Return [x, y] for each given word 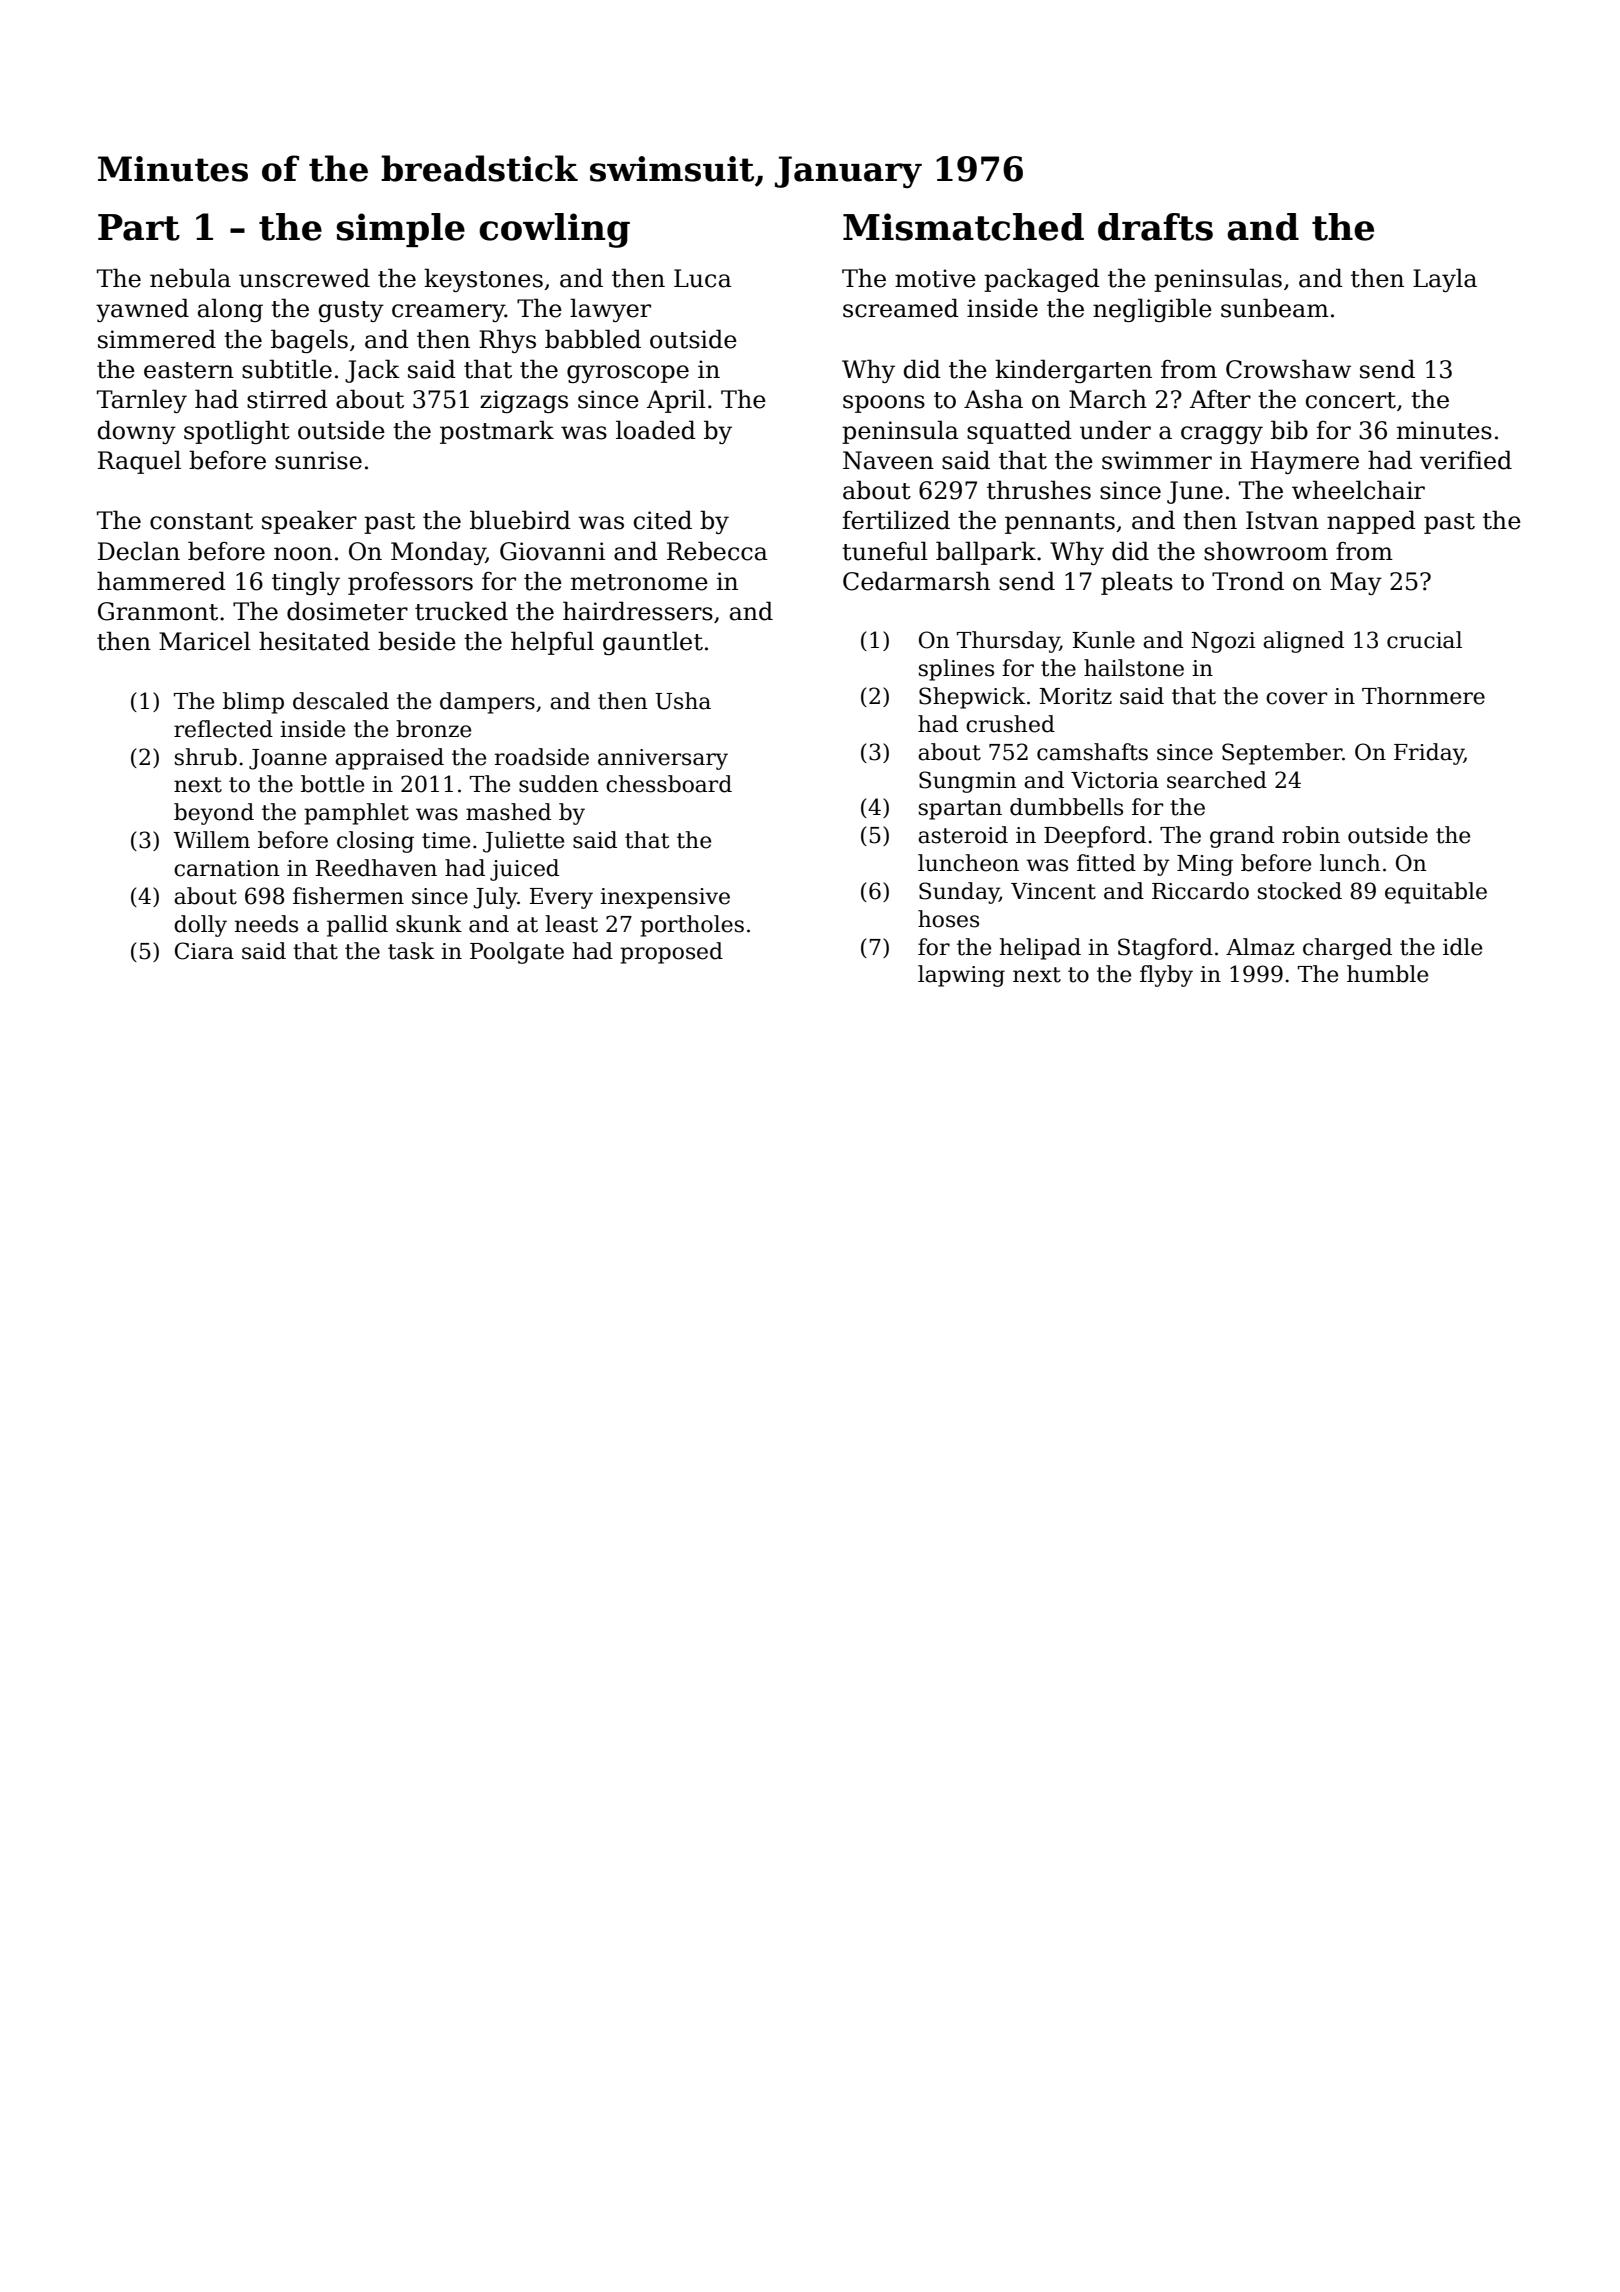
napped [1371, 522]
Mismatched [963, 227]
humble [1387, 974]
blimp [253, 703]
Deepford [1095, 837]
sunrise [318, 460]
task [411, 951]
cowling [554, 230]
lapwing [961, 976]
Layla [1445, 280]
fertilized [896, 520]
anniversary [663, 759]
